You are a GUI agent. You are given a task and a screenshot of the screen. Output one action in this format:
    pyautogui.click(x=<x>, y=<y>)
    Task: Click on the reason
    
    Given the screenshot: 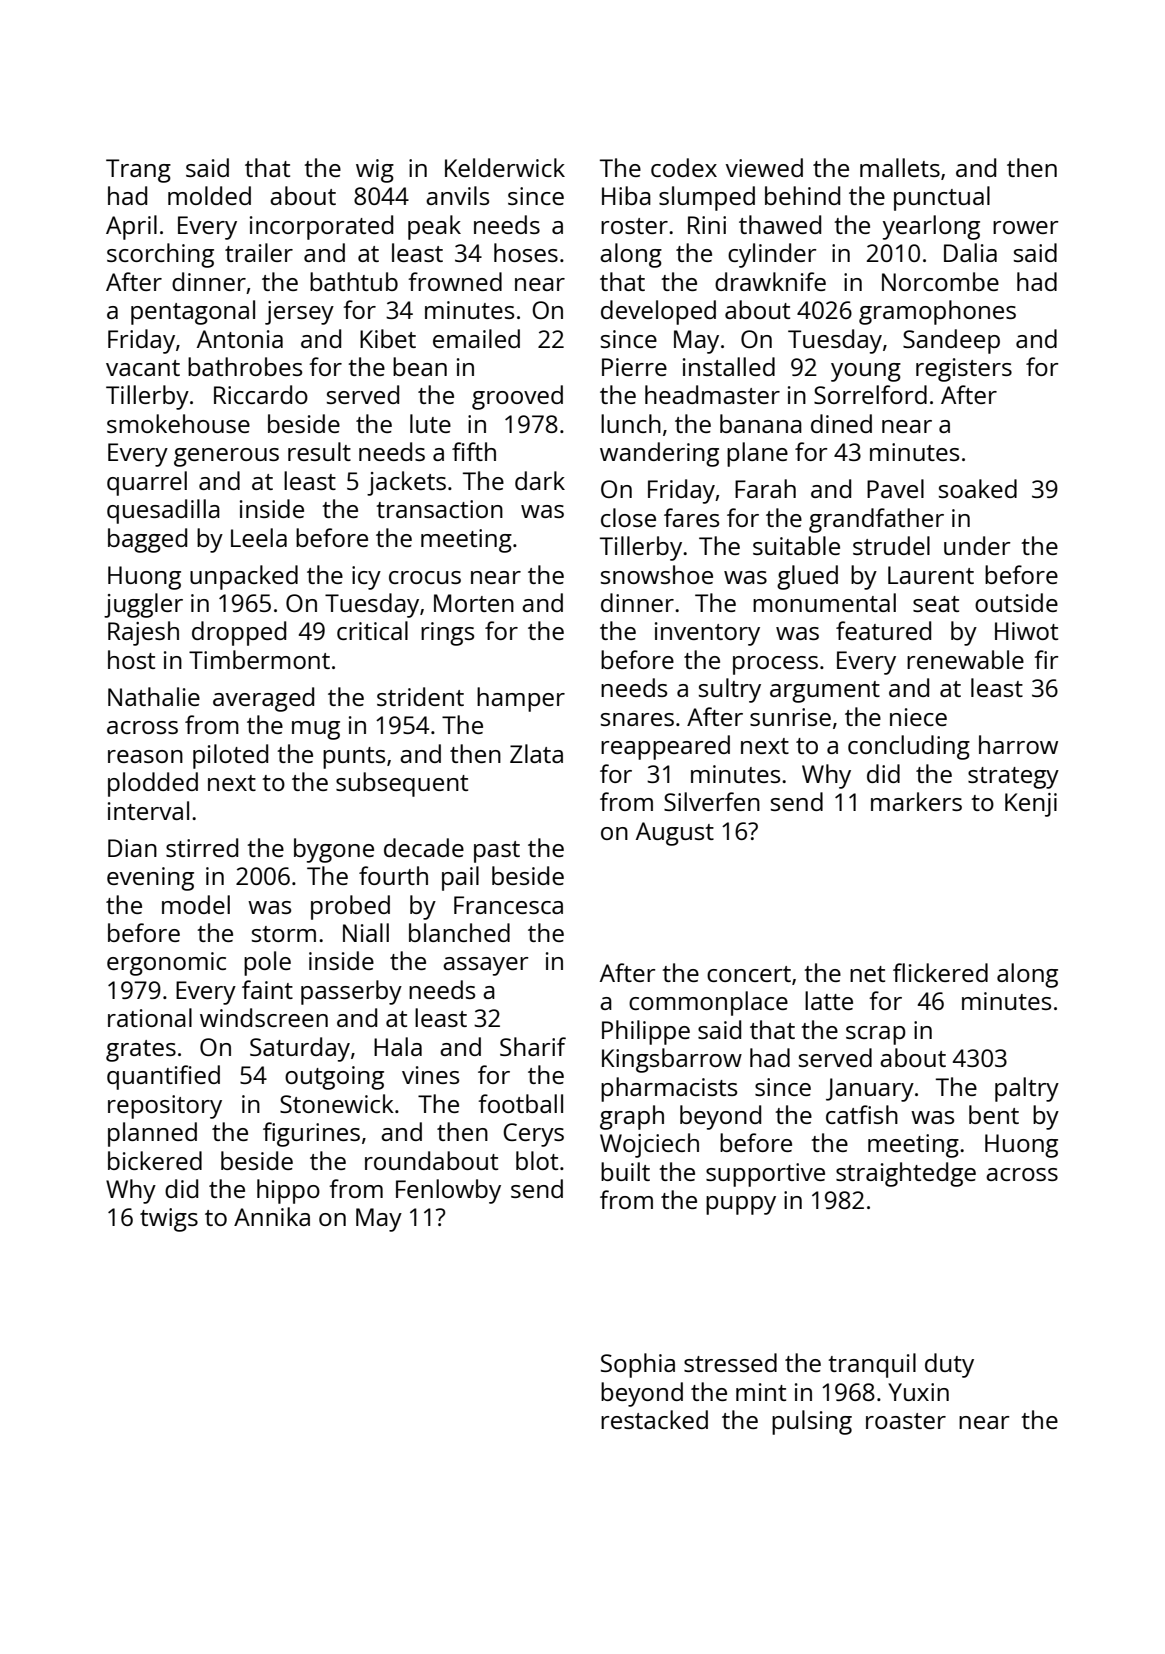 What is the action you would take?
    pyautogui.click(x=145, y=756)
